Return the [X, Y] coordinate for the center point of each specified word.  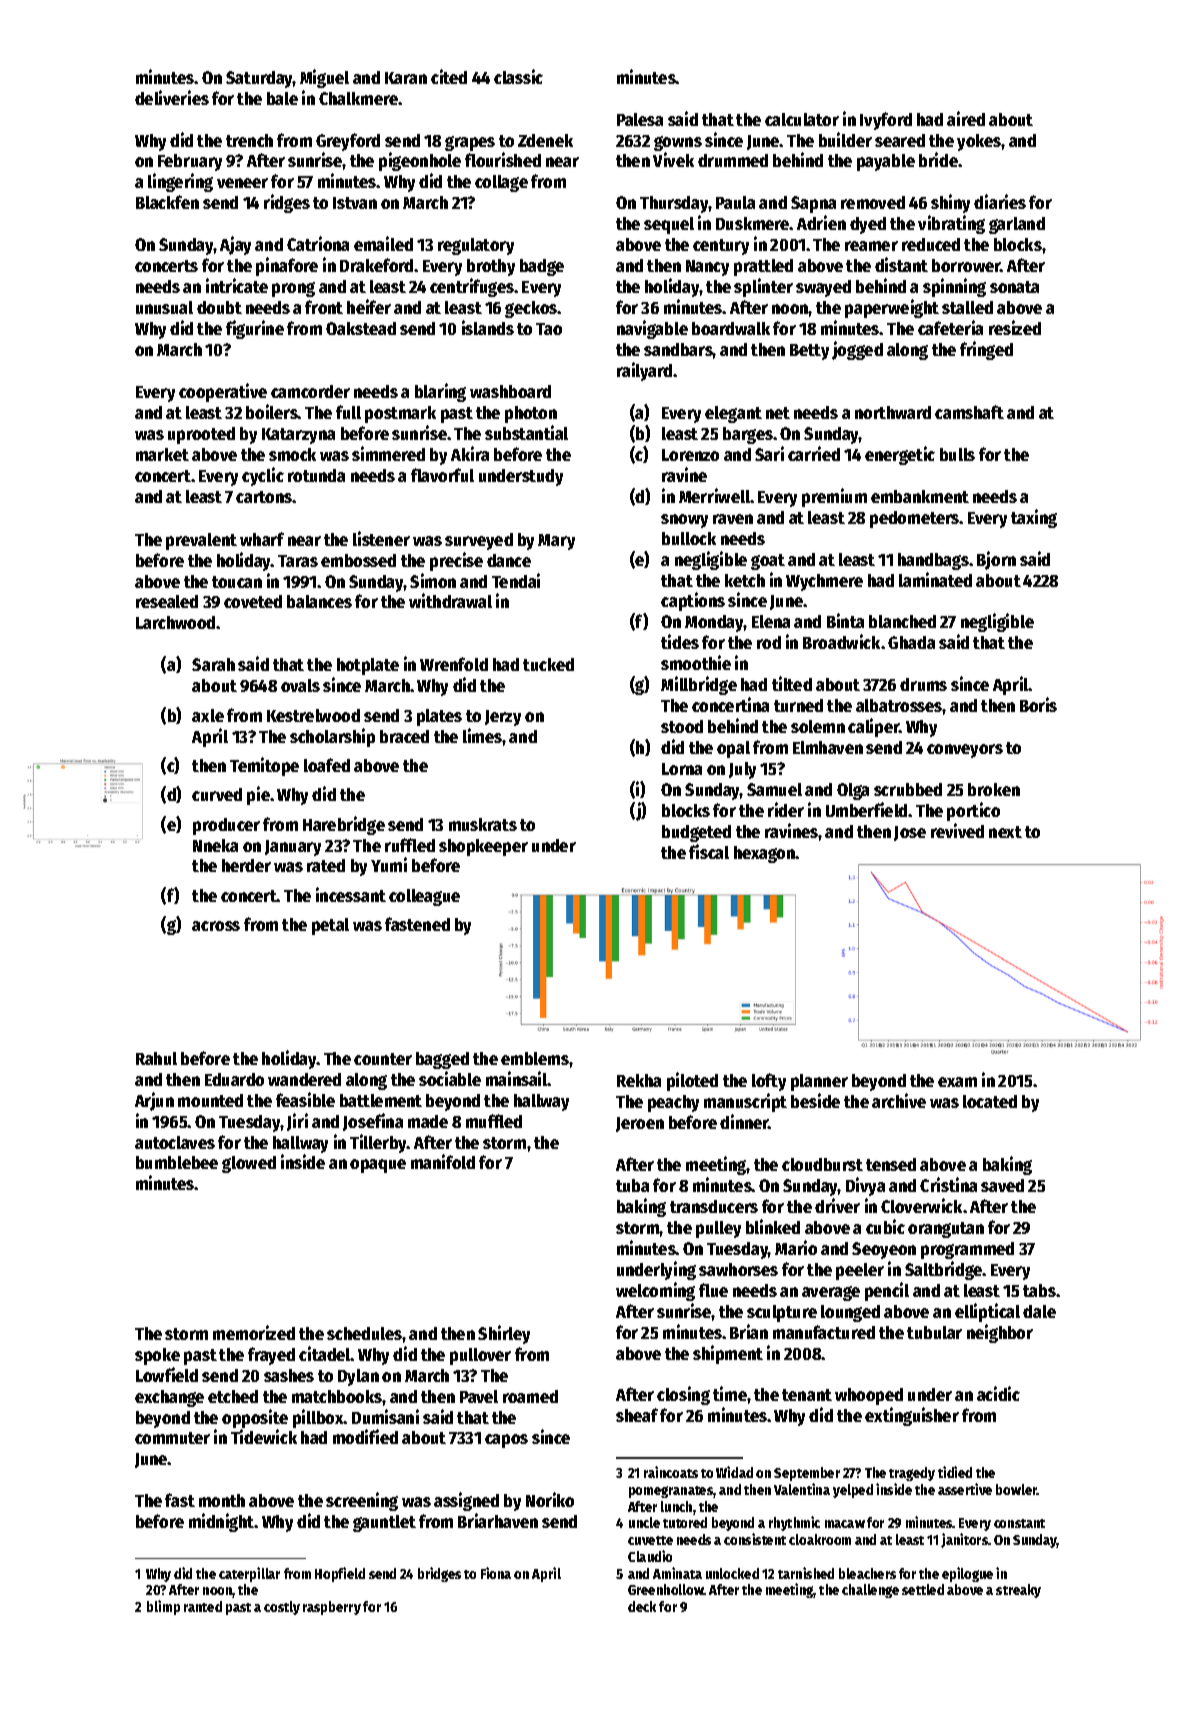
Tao [549, 329]
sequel [669, 225]
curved [217, 794]
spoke [157, 1356]
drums [923, 684]
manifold [443, 1161]
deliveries [172, 97]
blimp [163, 1607]
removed [873, 202]
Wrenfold [454, 664]
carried [814, 453]
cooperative [223, 392]
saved [1002, 1185]
